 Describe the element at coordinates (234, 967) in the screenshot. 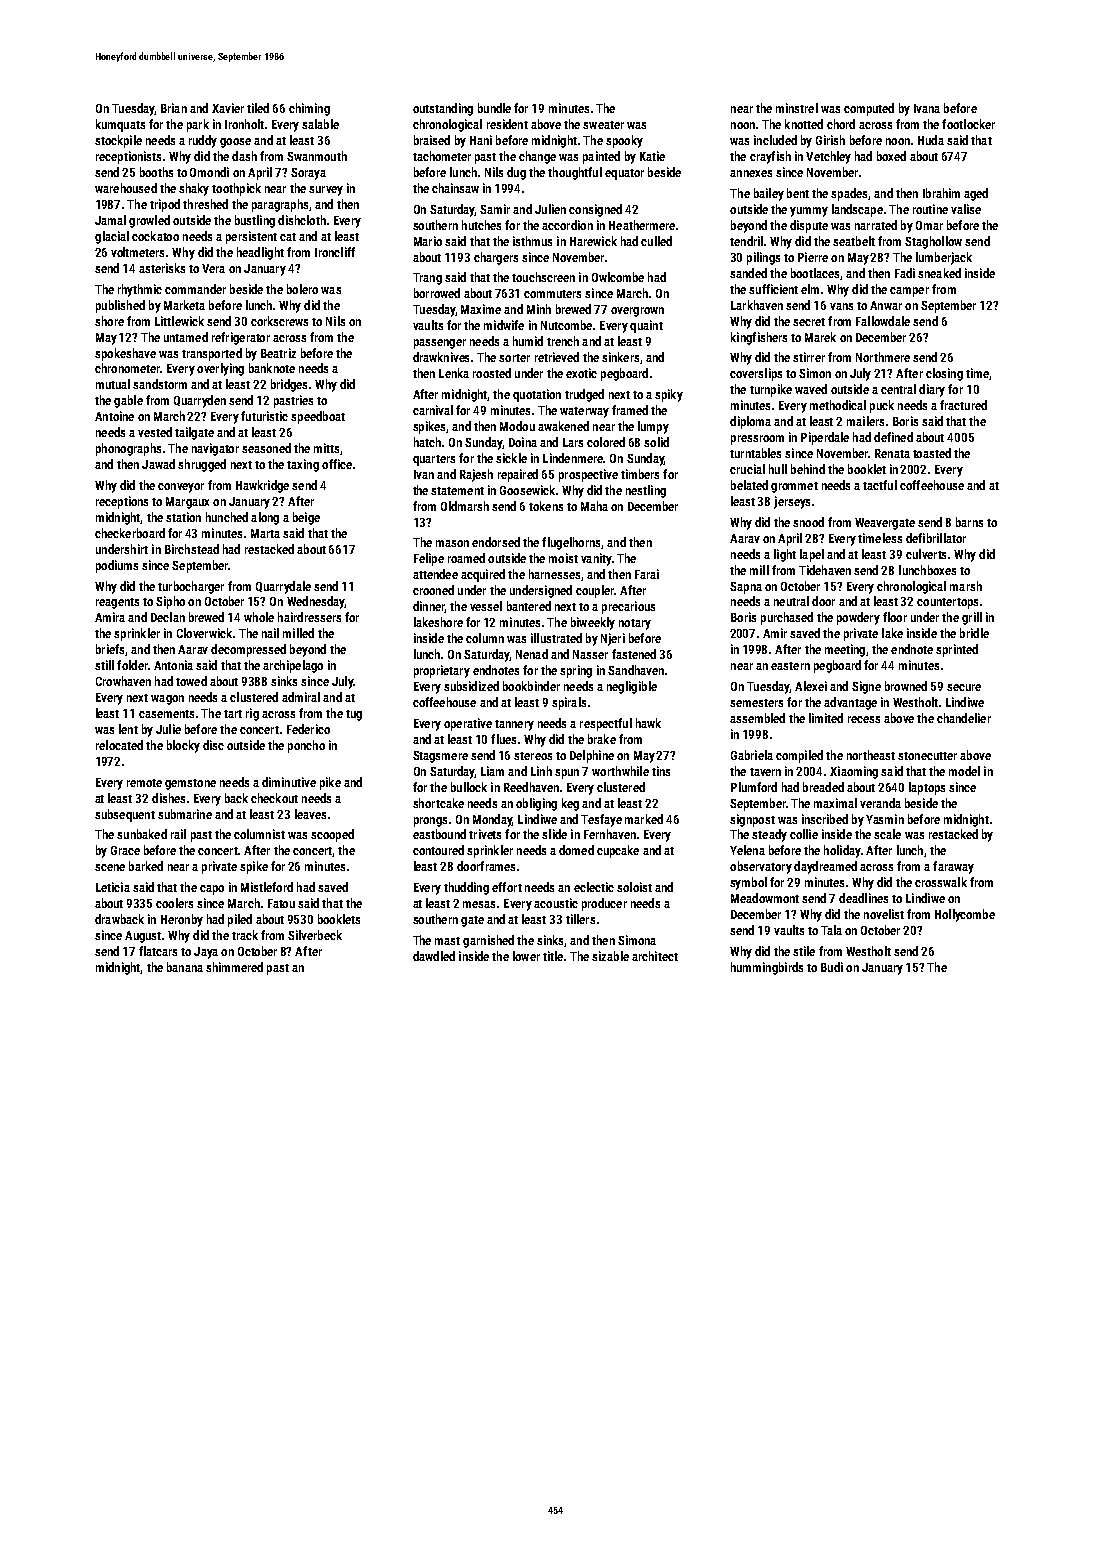

I see `shimmered` at that location.
